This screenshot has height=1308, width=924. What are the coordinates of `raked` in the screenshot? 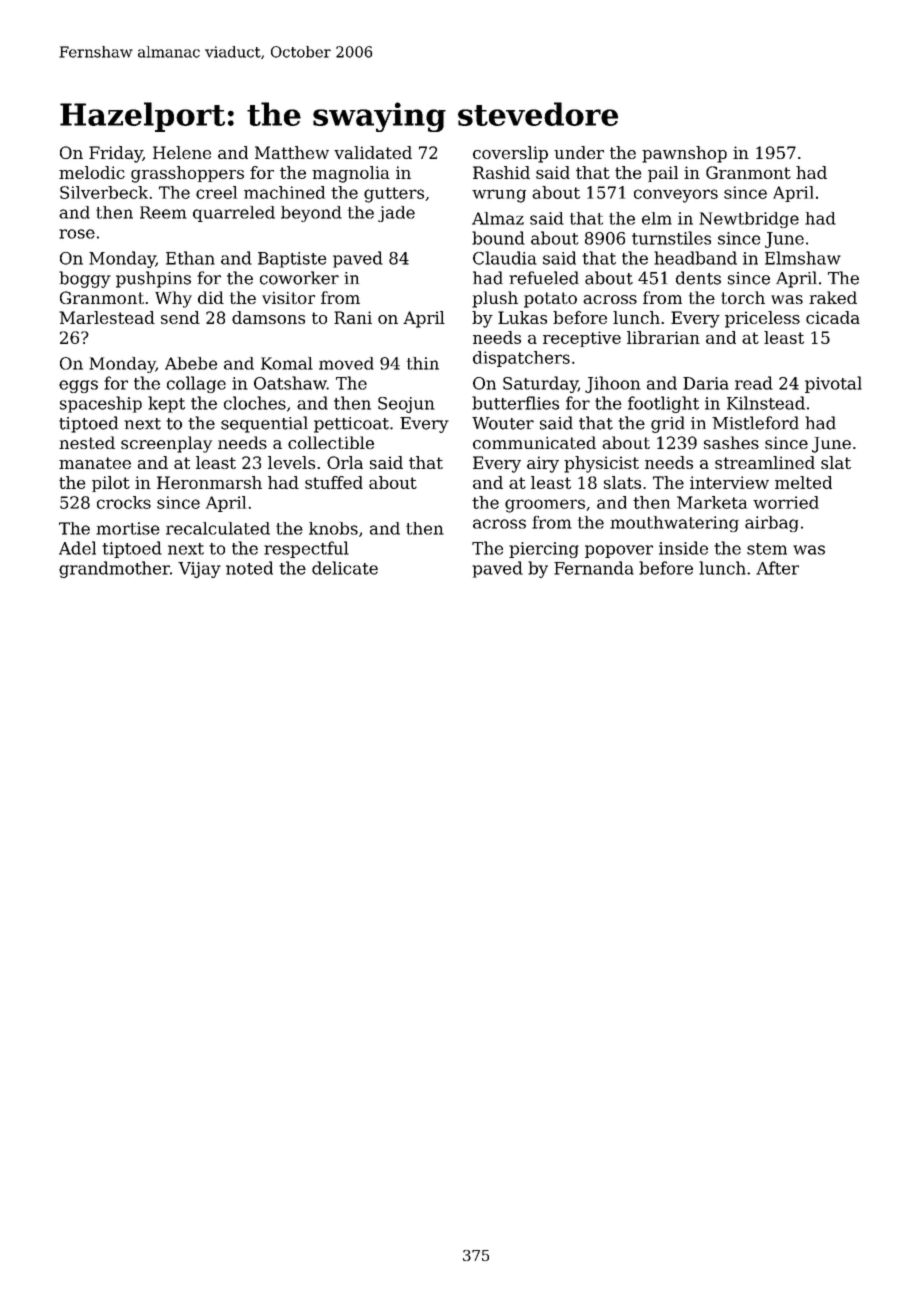 It's located at (833, 297).
